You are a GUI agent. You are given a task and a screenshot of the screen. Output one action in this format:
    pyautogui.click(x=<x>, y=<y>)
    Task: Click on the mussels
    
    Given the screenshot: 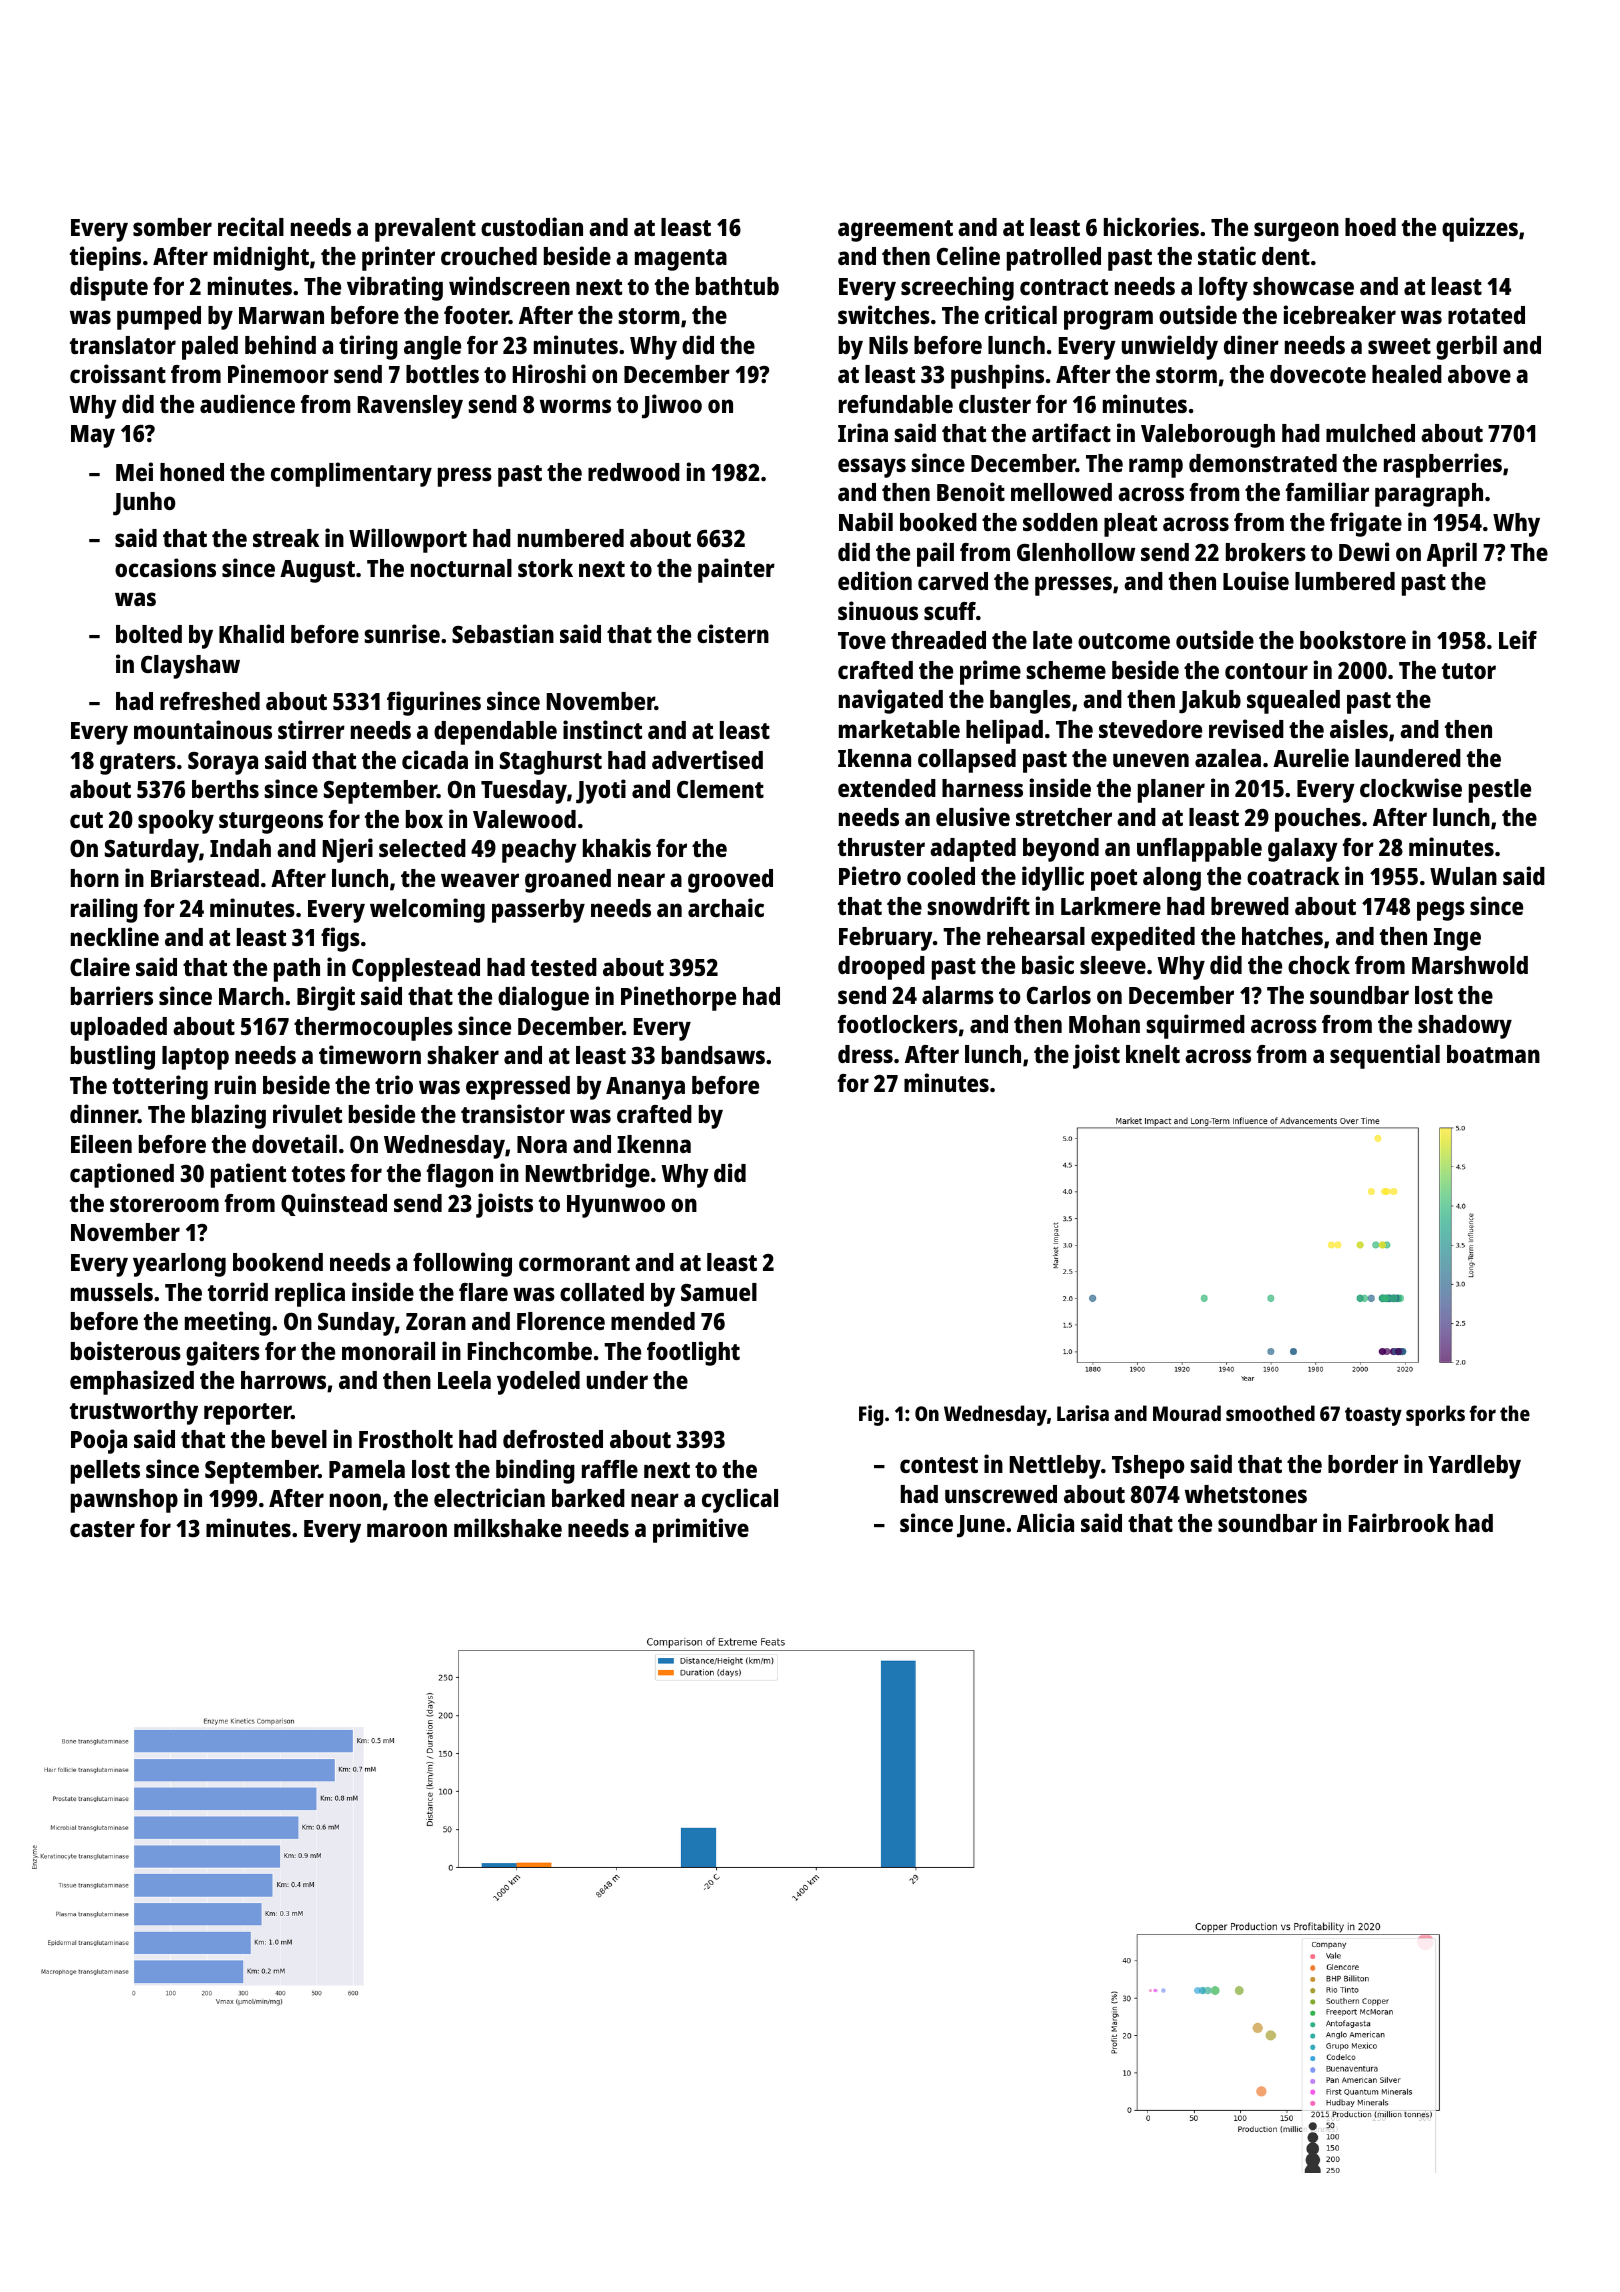 What is the action you would take?
    pyautogui.click(x=112, y=1292)
